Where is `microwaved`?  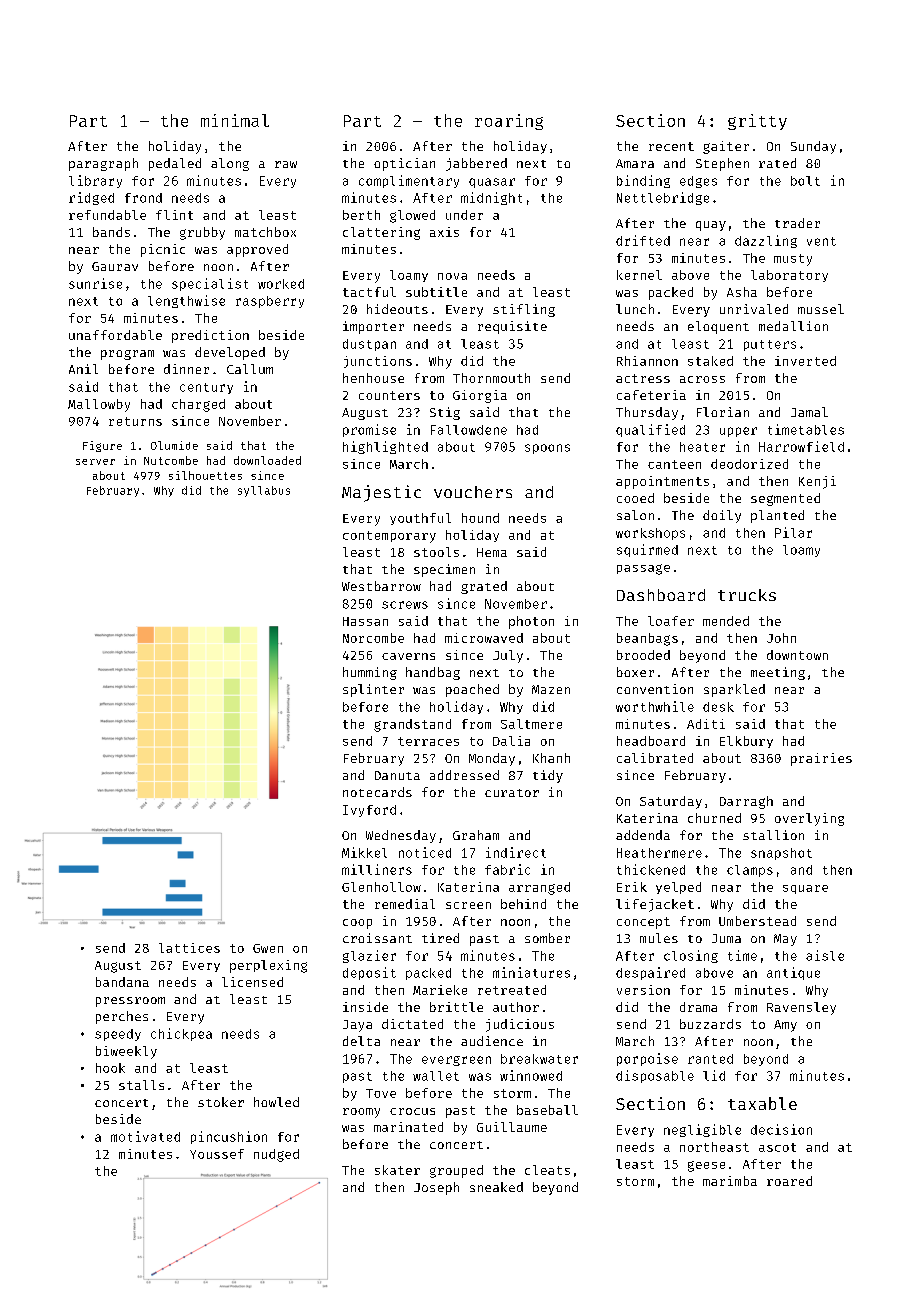 microwaved is located at coordinates (484, 638).
